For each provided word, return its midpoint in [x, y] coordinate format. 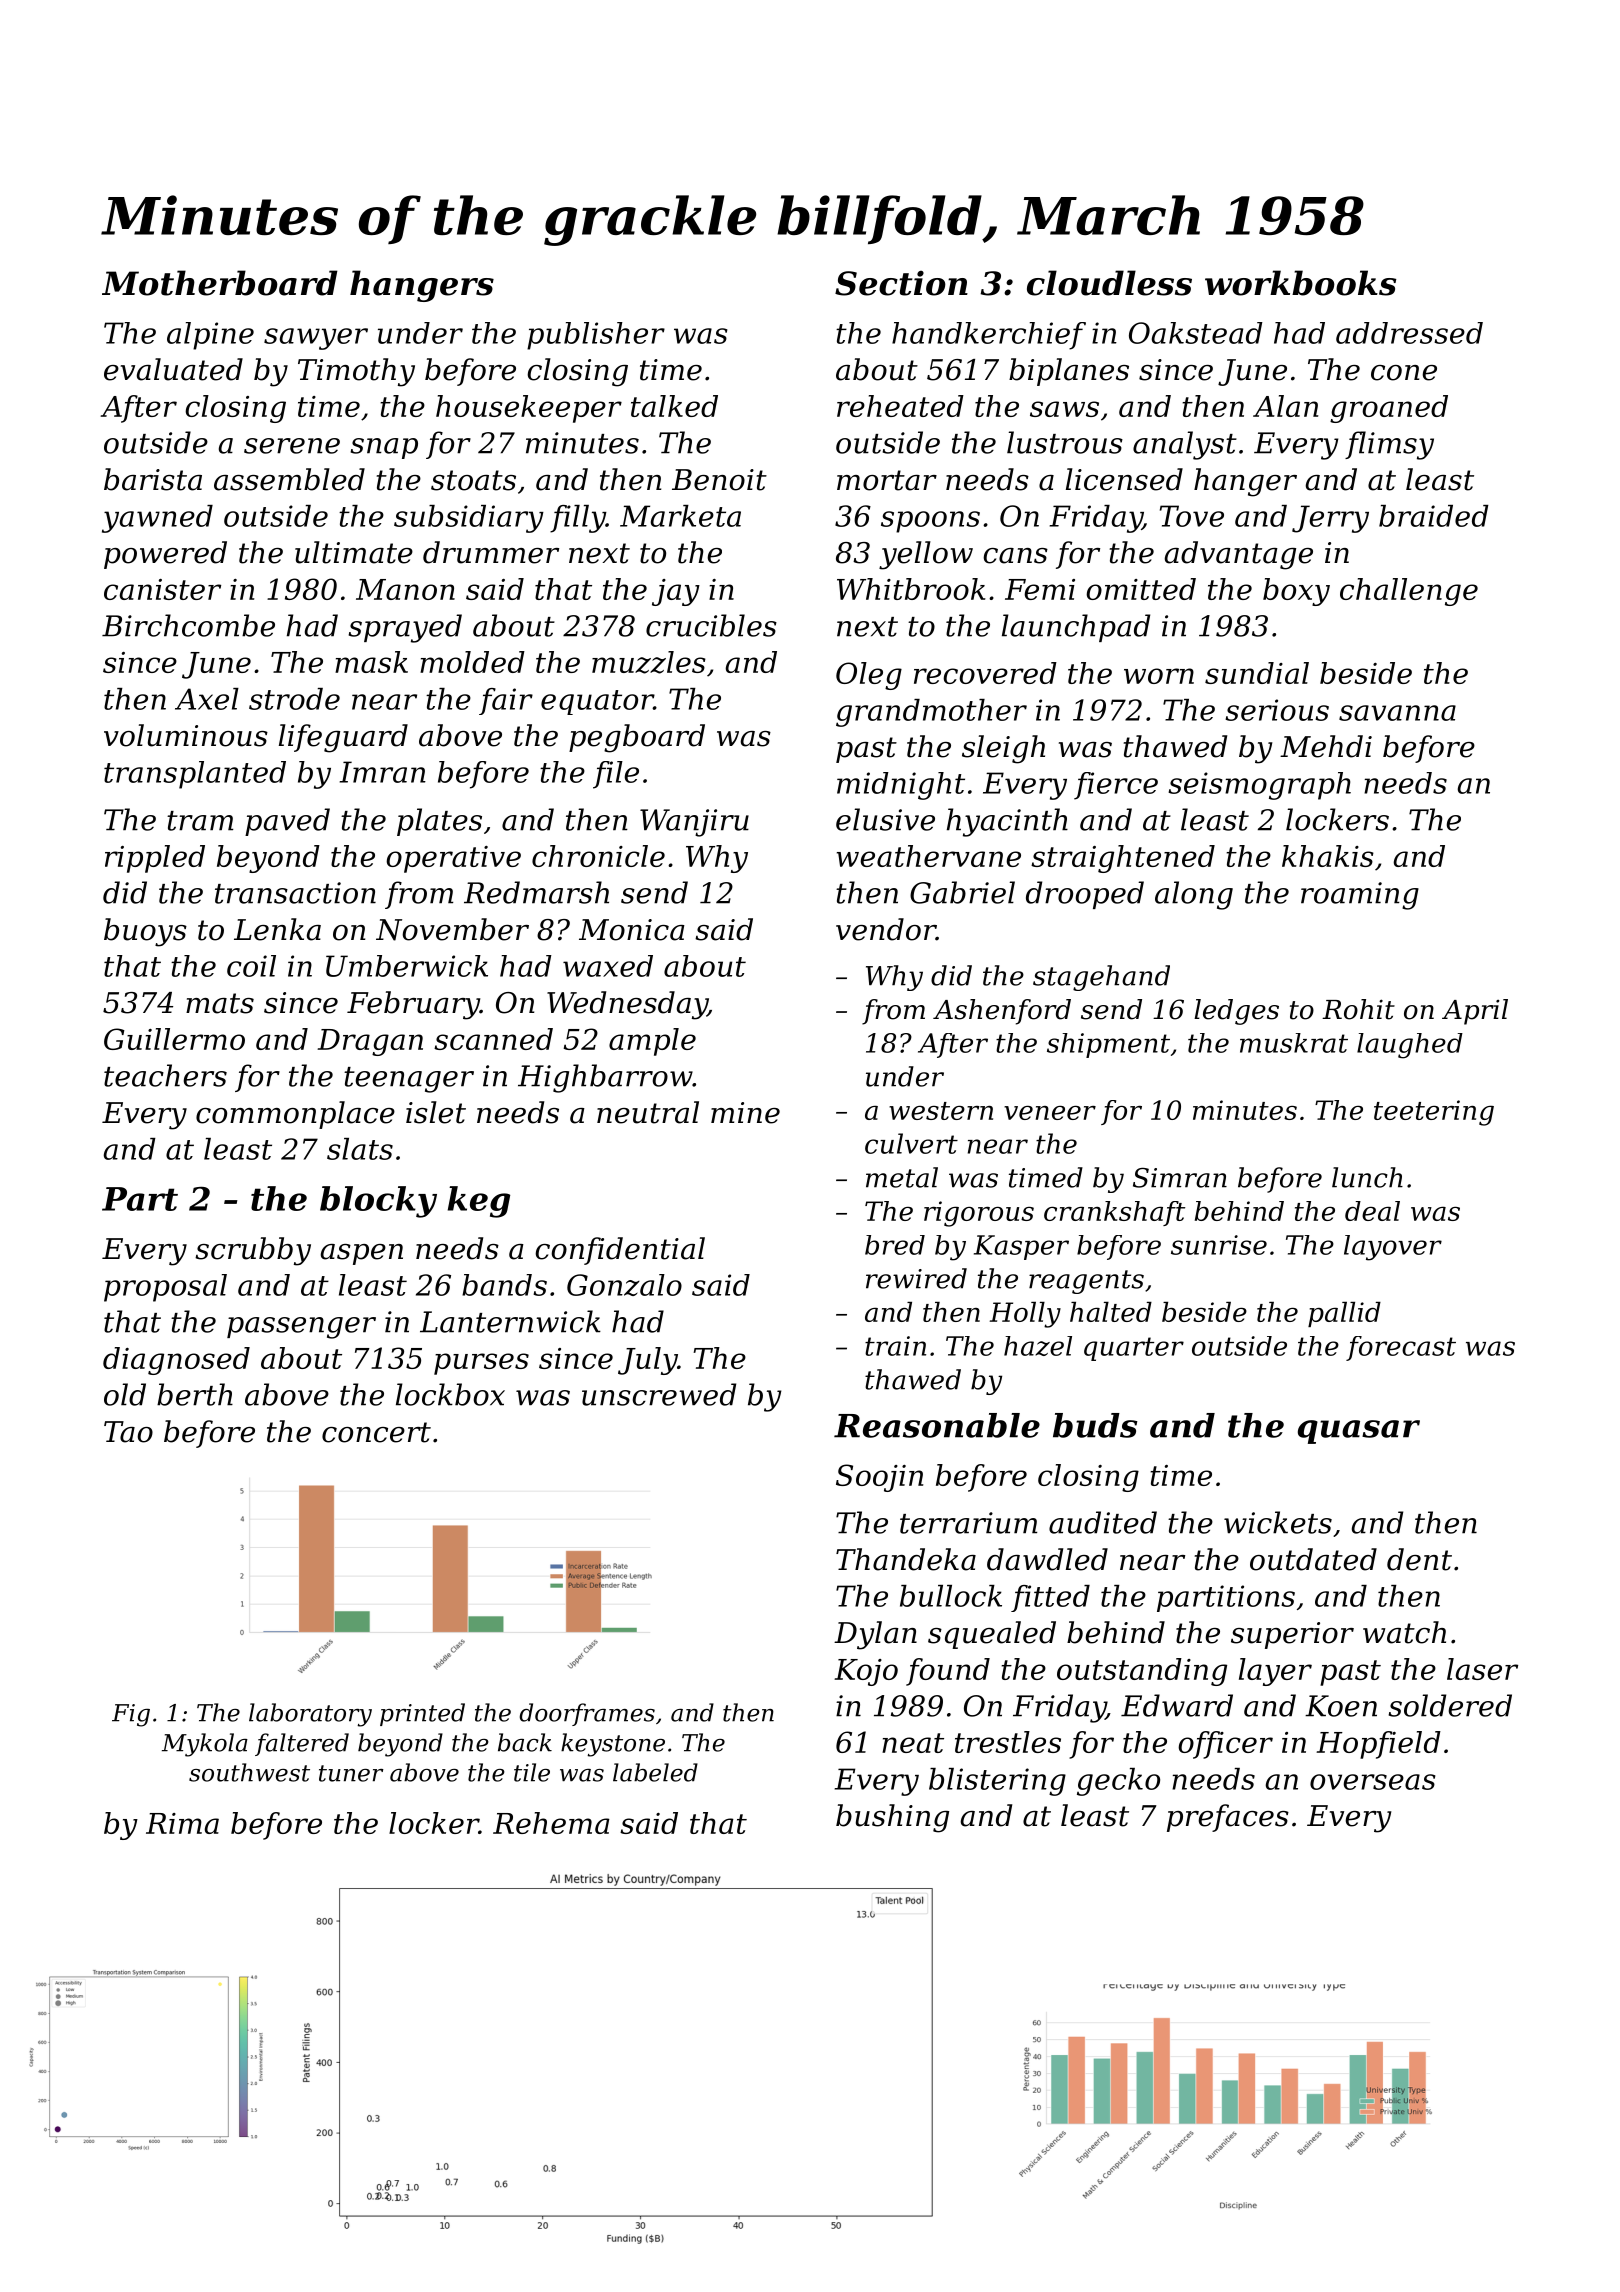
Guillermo [174, 1039]
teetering [1434, 1113]
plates [439, 822]
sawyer [316, 339]
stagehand [1101, 978]
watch [1404, 1632]
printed [422, 1714]
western [941, 1111]
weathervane [929, 856]
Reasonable [937, 1425]
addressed [1409, 333]
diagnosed [176, 1361]
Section [901, 283]
